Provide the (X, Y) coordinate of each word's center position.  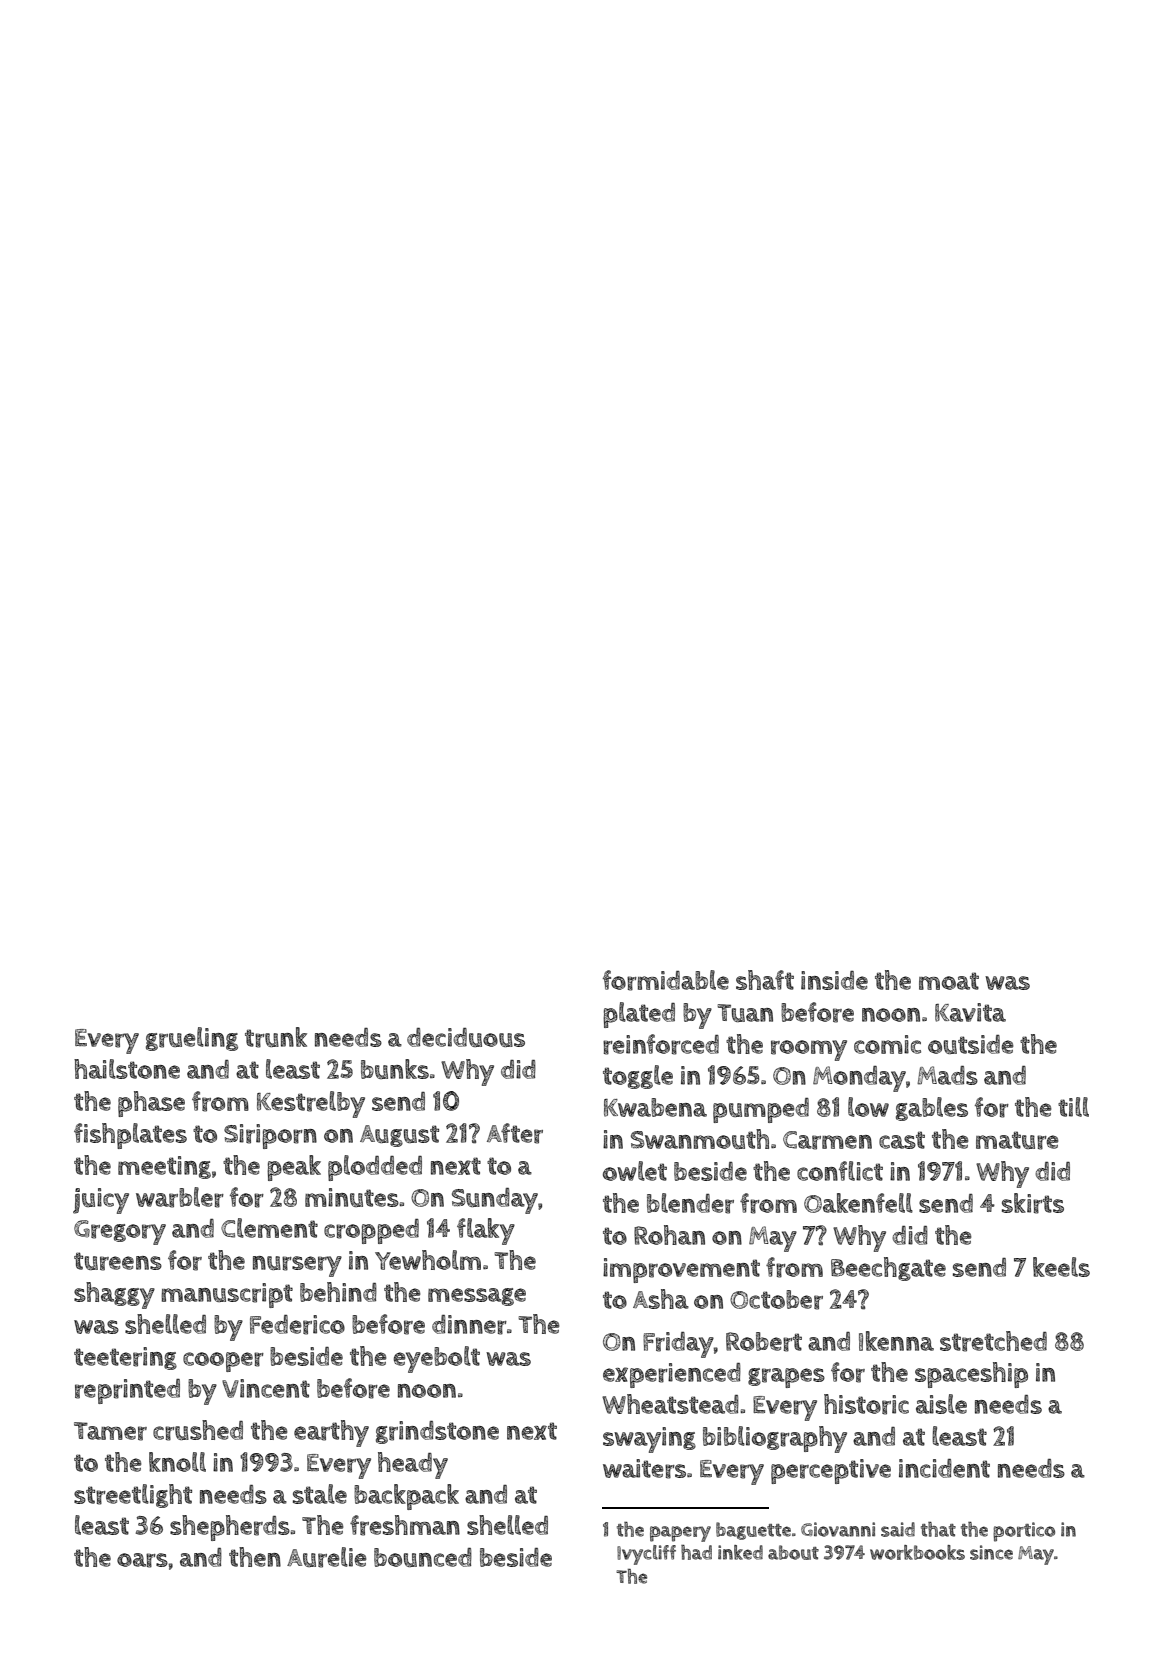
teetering (125, 1358)
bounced (423, 1557)
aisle (941, 1404)
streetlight (133, 1496)
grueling (192, 1039)
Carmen (827, 1140)
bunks (395, 1069)
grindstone (437, 1432)
